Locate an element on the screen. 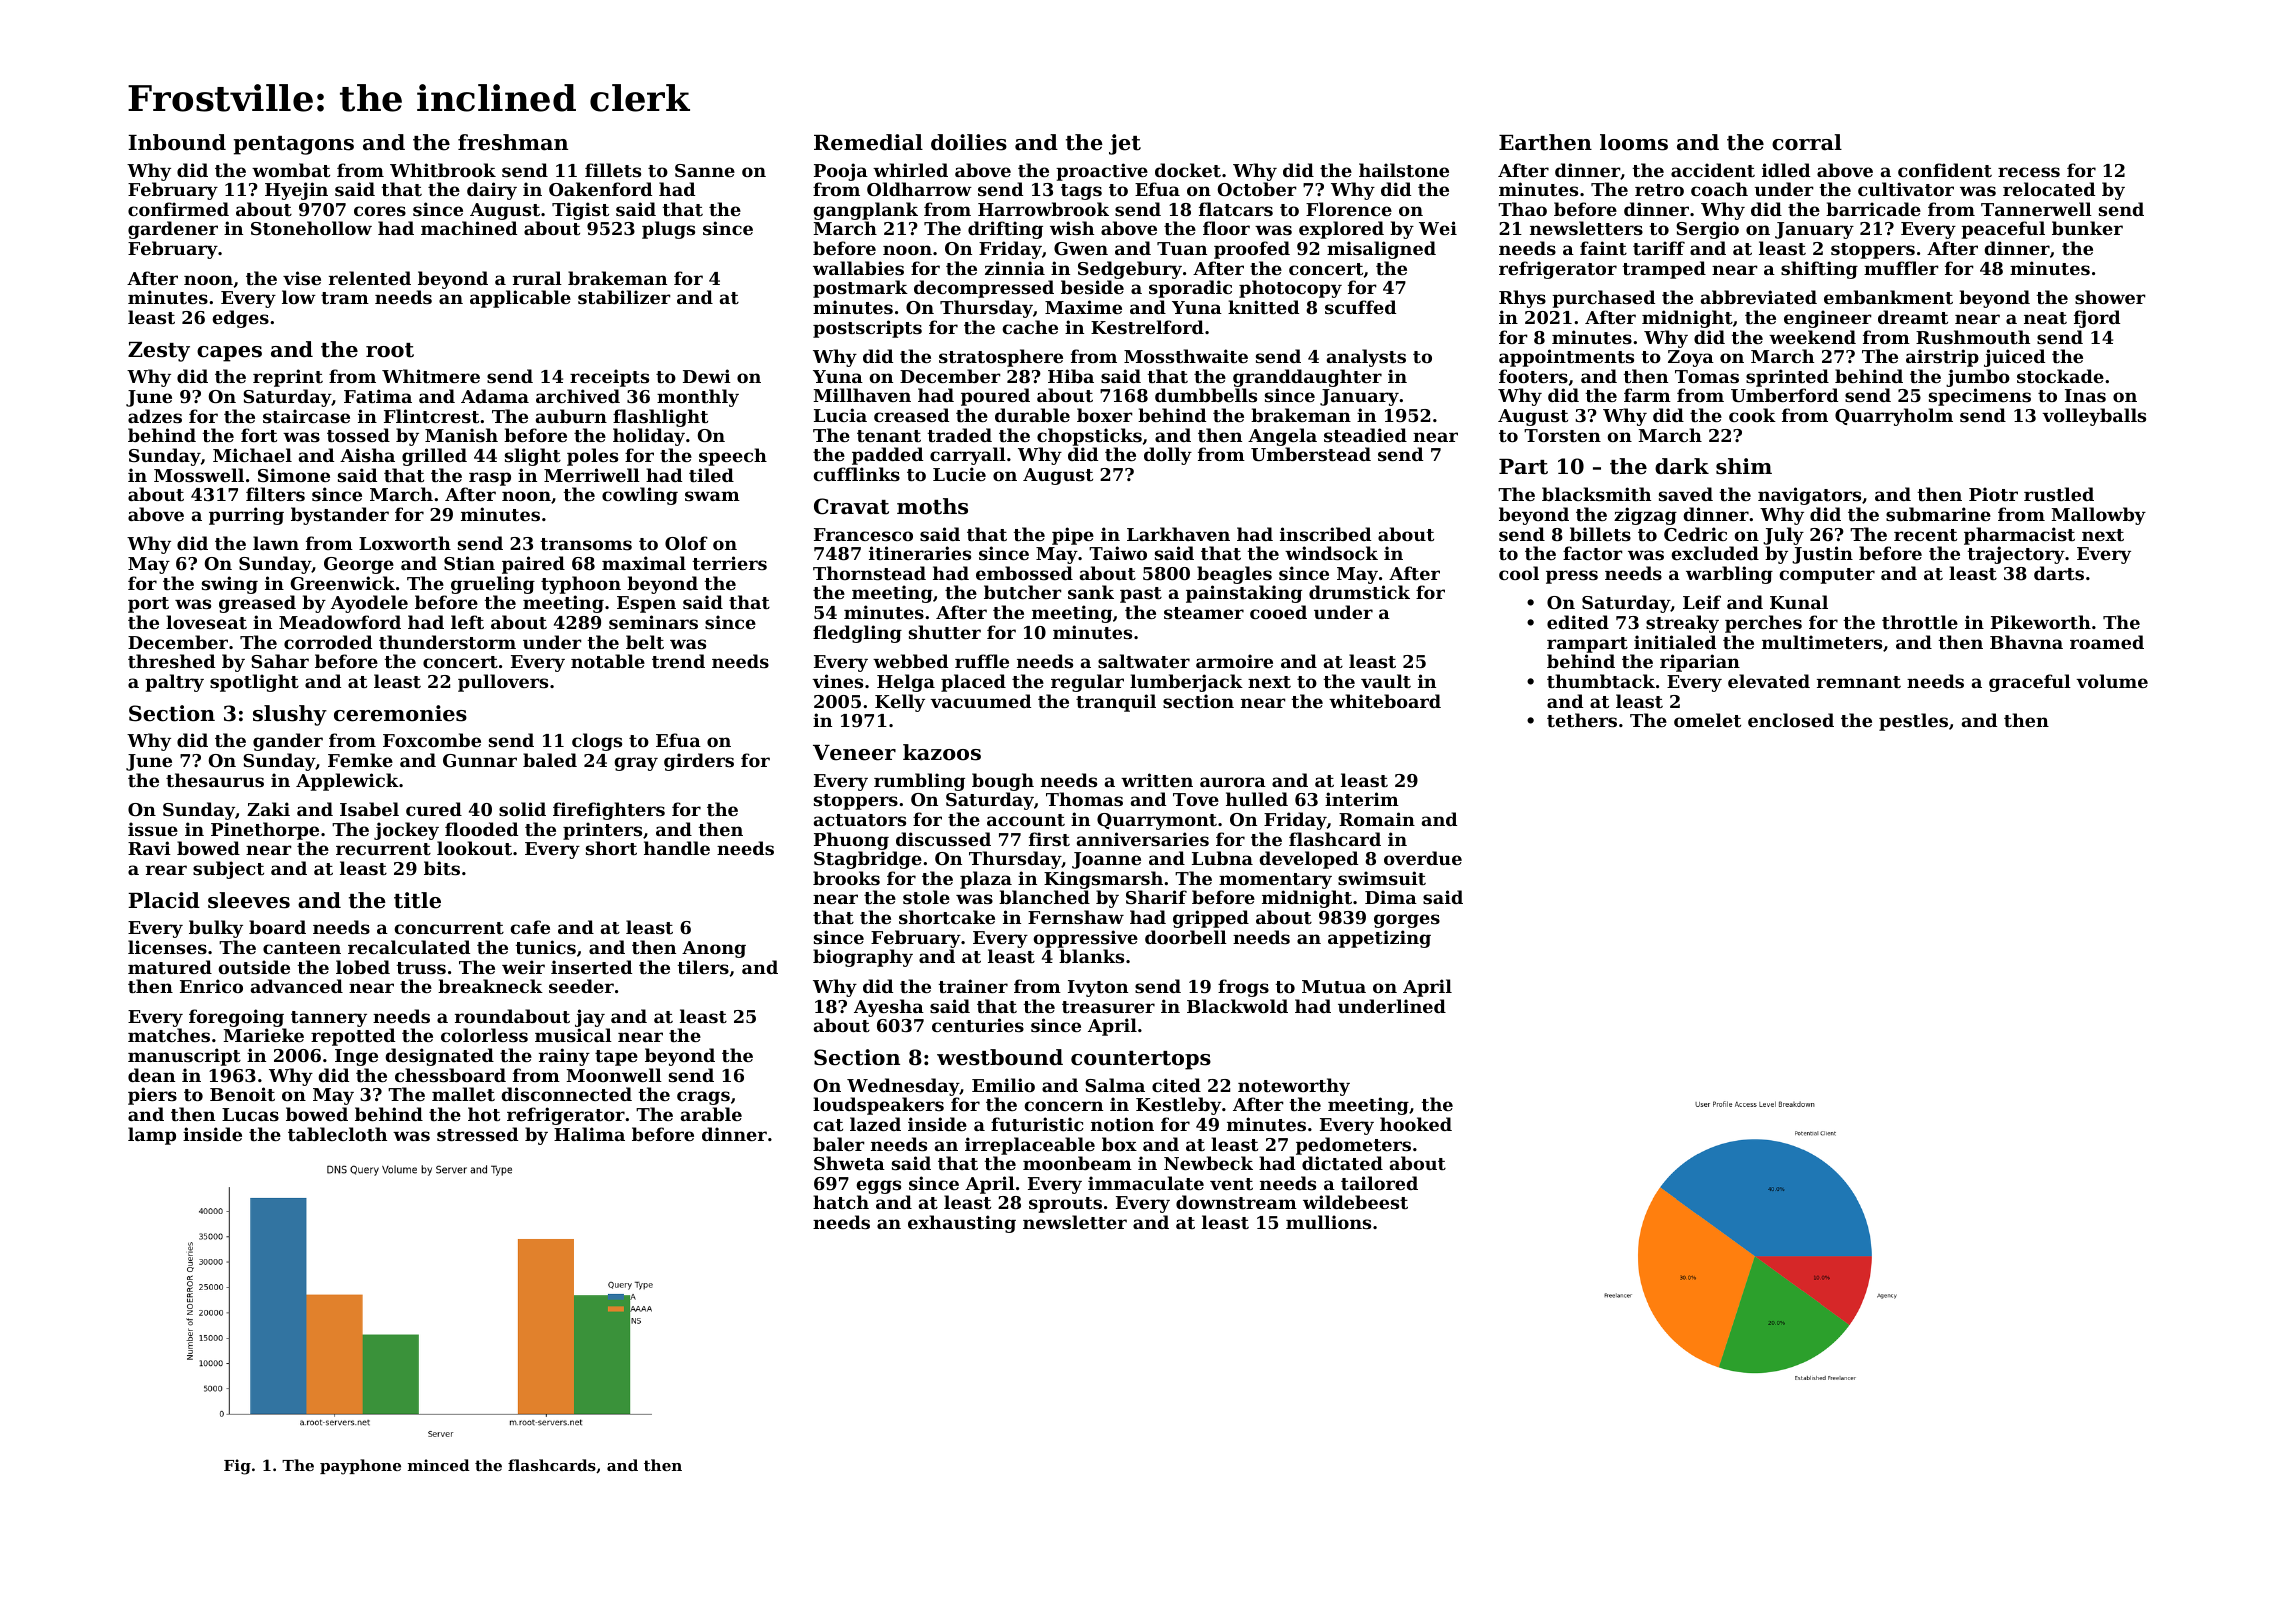 The height and width of the screenshot is (1611, 2277). hooked is located at coordinates (1416, 1124).
